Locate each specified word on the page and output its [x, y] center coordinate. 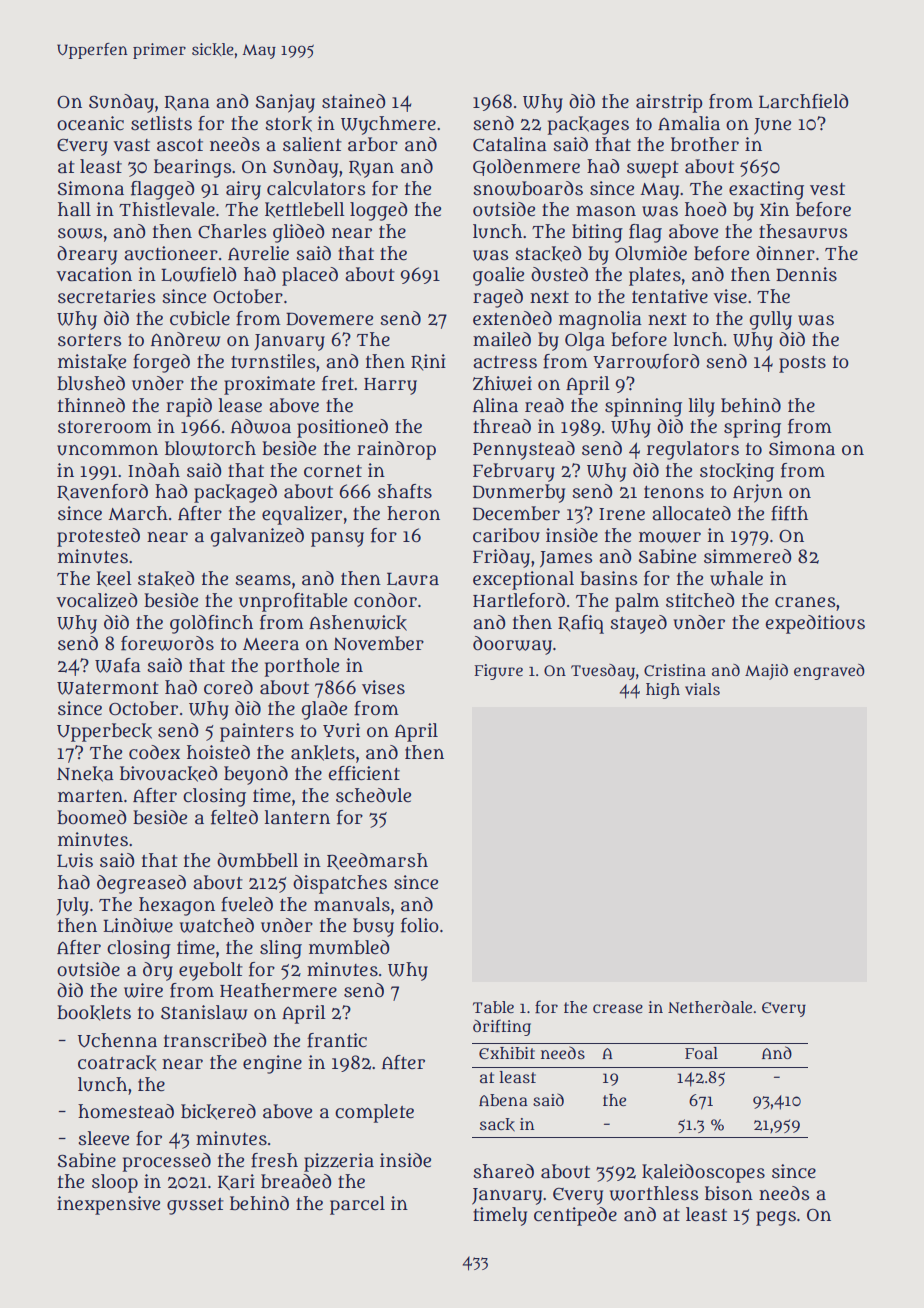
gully [771, 320]
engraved [829, 672]
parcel [357, 1205]
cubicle [200, 318]
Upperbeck [104, 732]
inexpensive [108, 1205]
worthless [654, 1193]
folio [420, 925]
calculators [316, 188]
